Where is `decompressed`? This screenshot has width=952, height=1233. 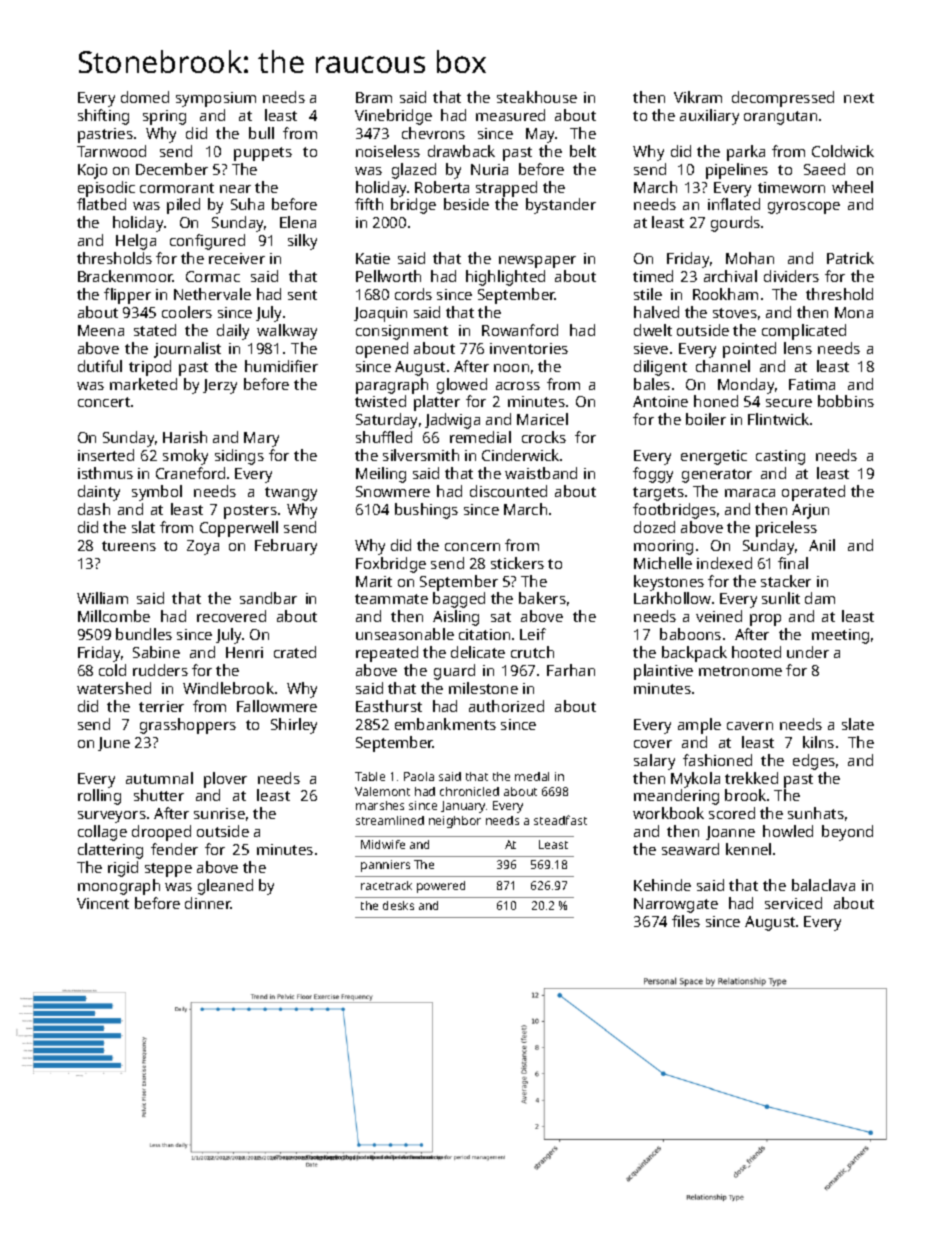 decompressed is located at coordinates (783, 99).
